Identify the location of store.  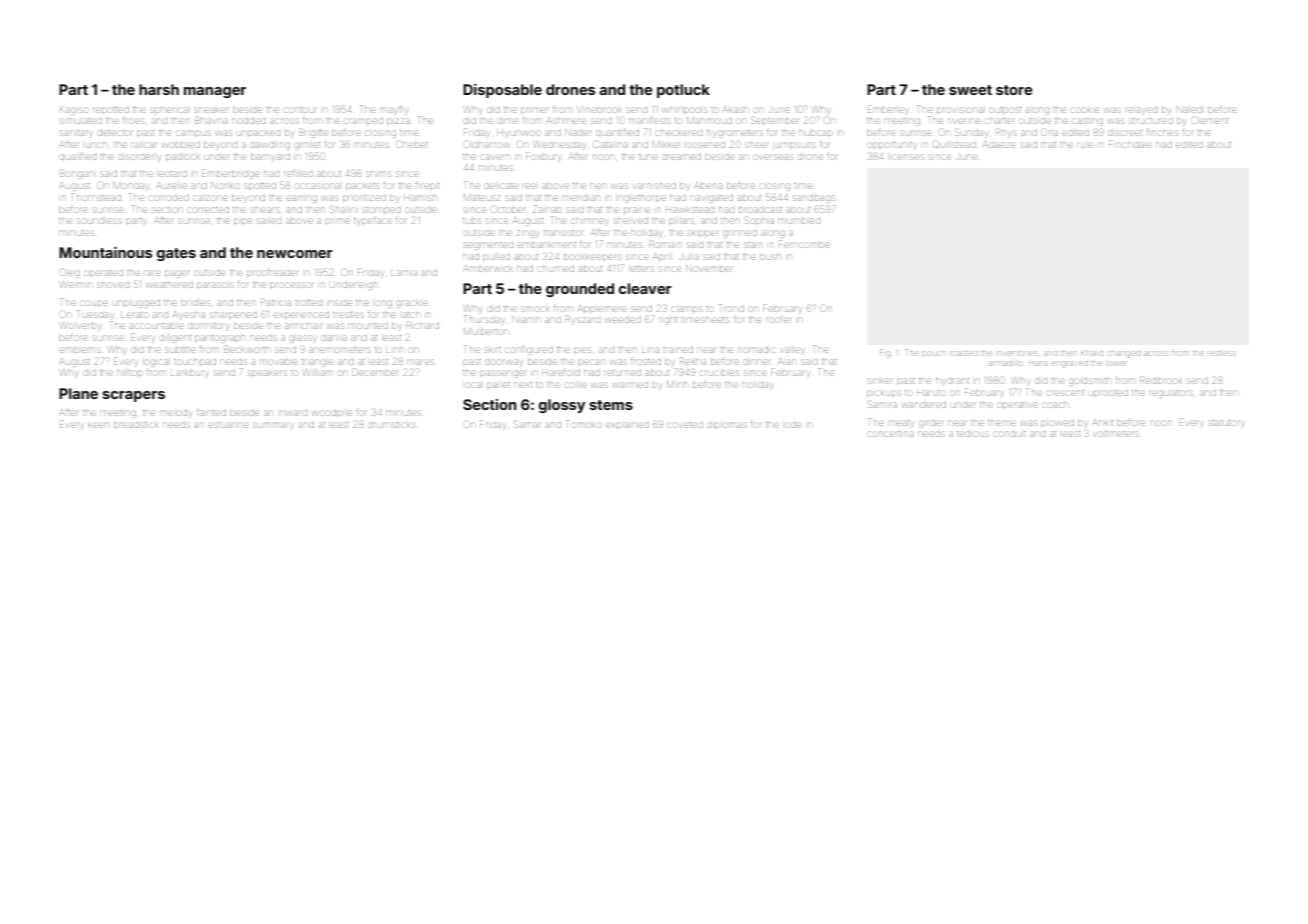
(1014, 90).
